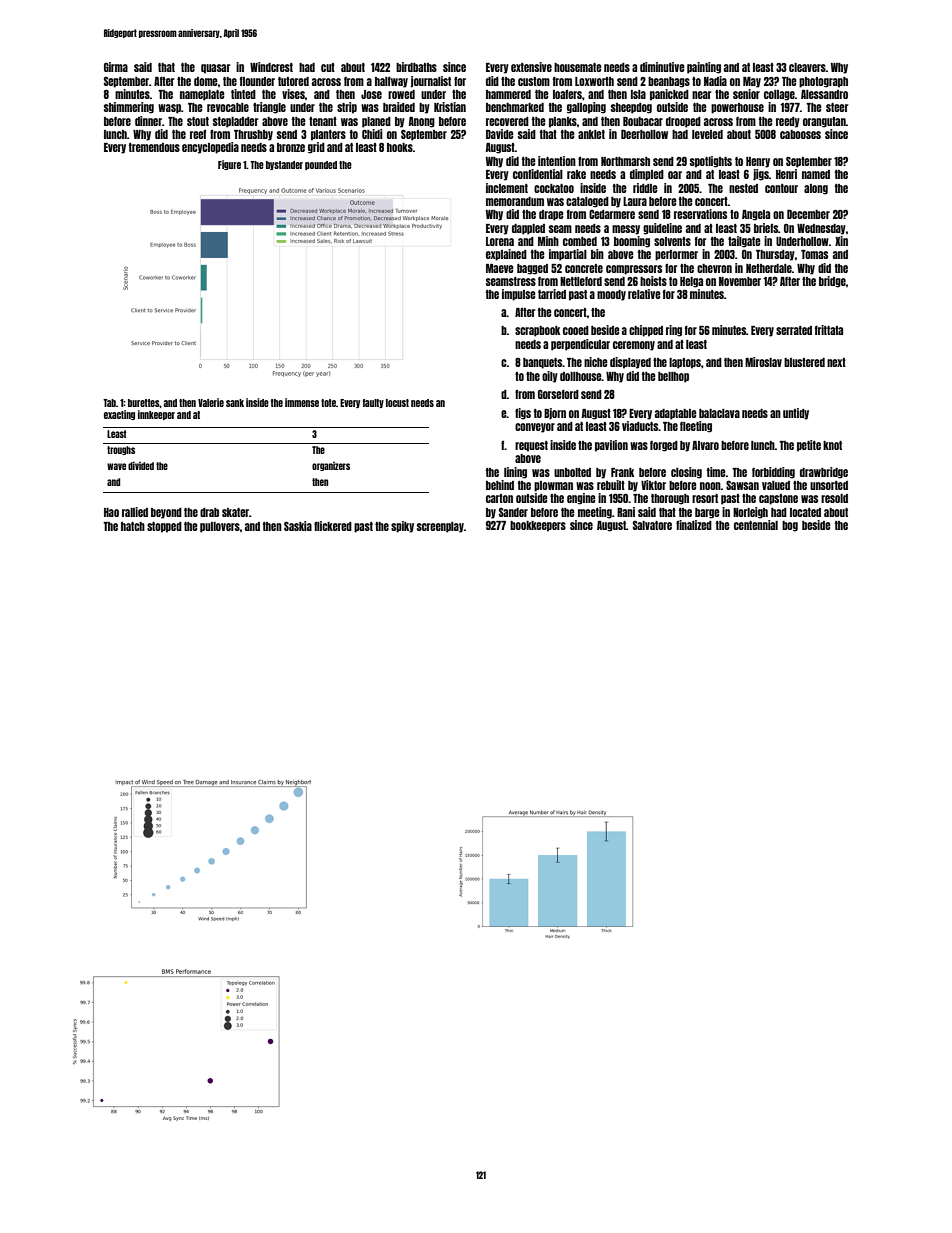 The image size is (952, 1233). What do you see at coordinates (500, 268) in the screenshot?
I see `Maeve` at bounding box center [500, 268].
